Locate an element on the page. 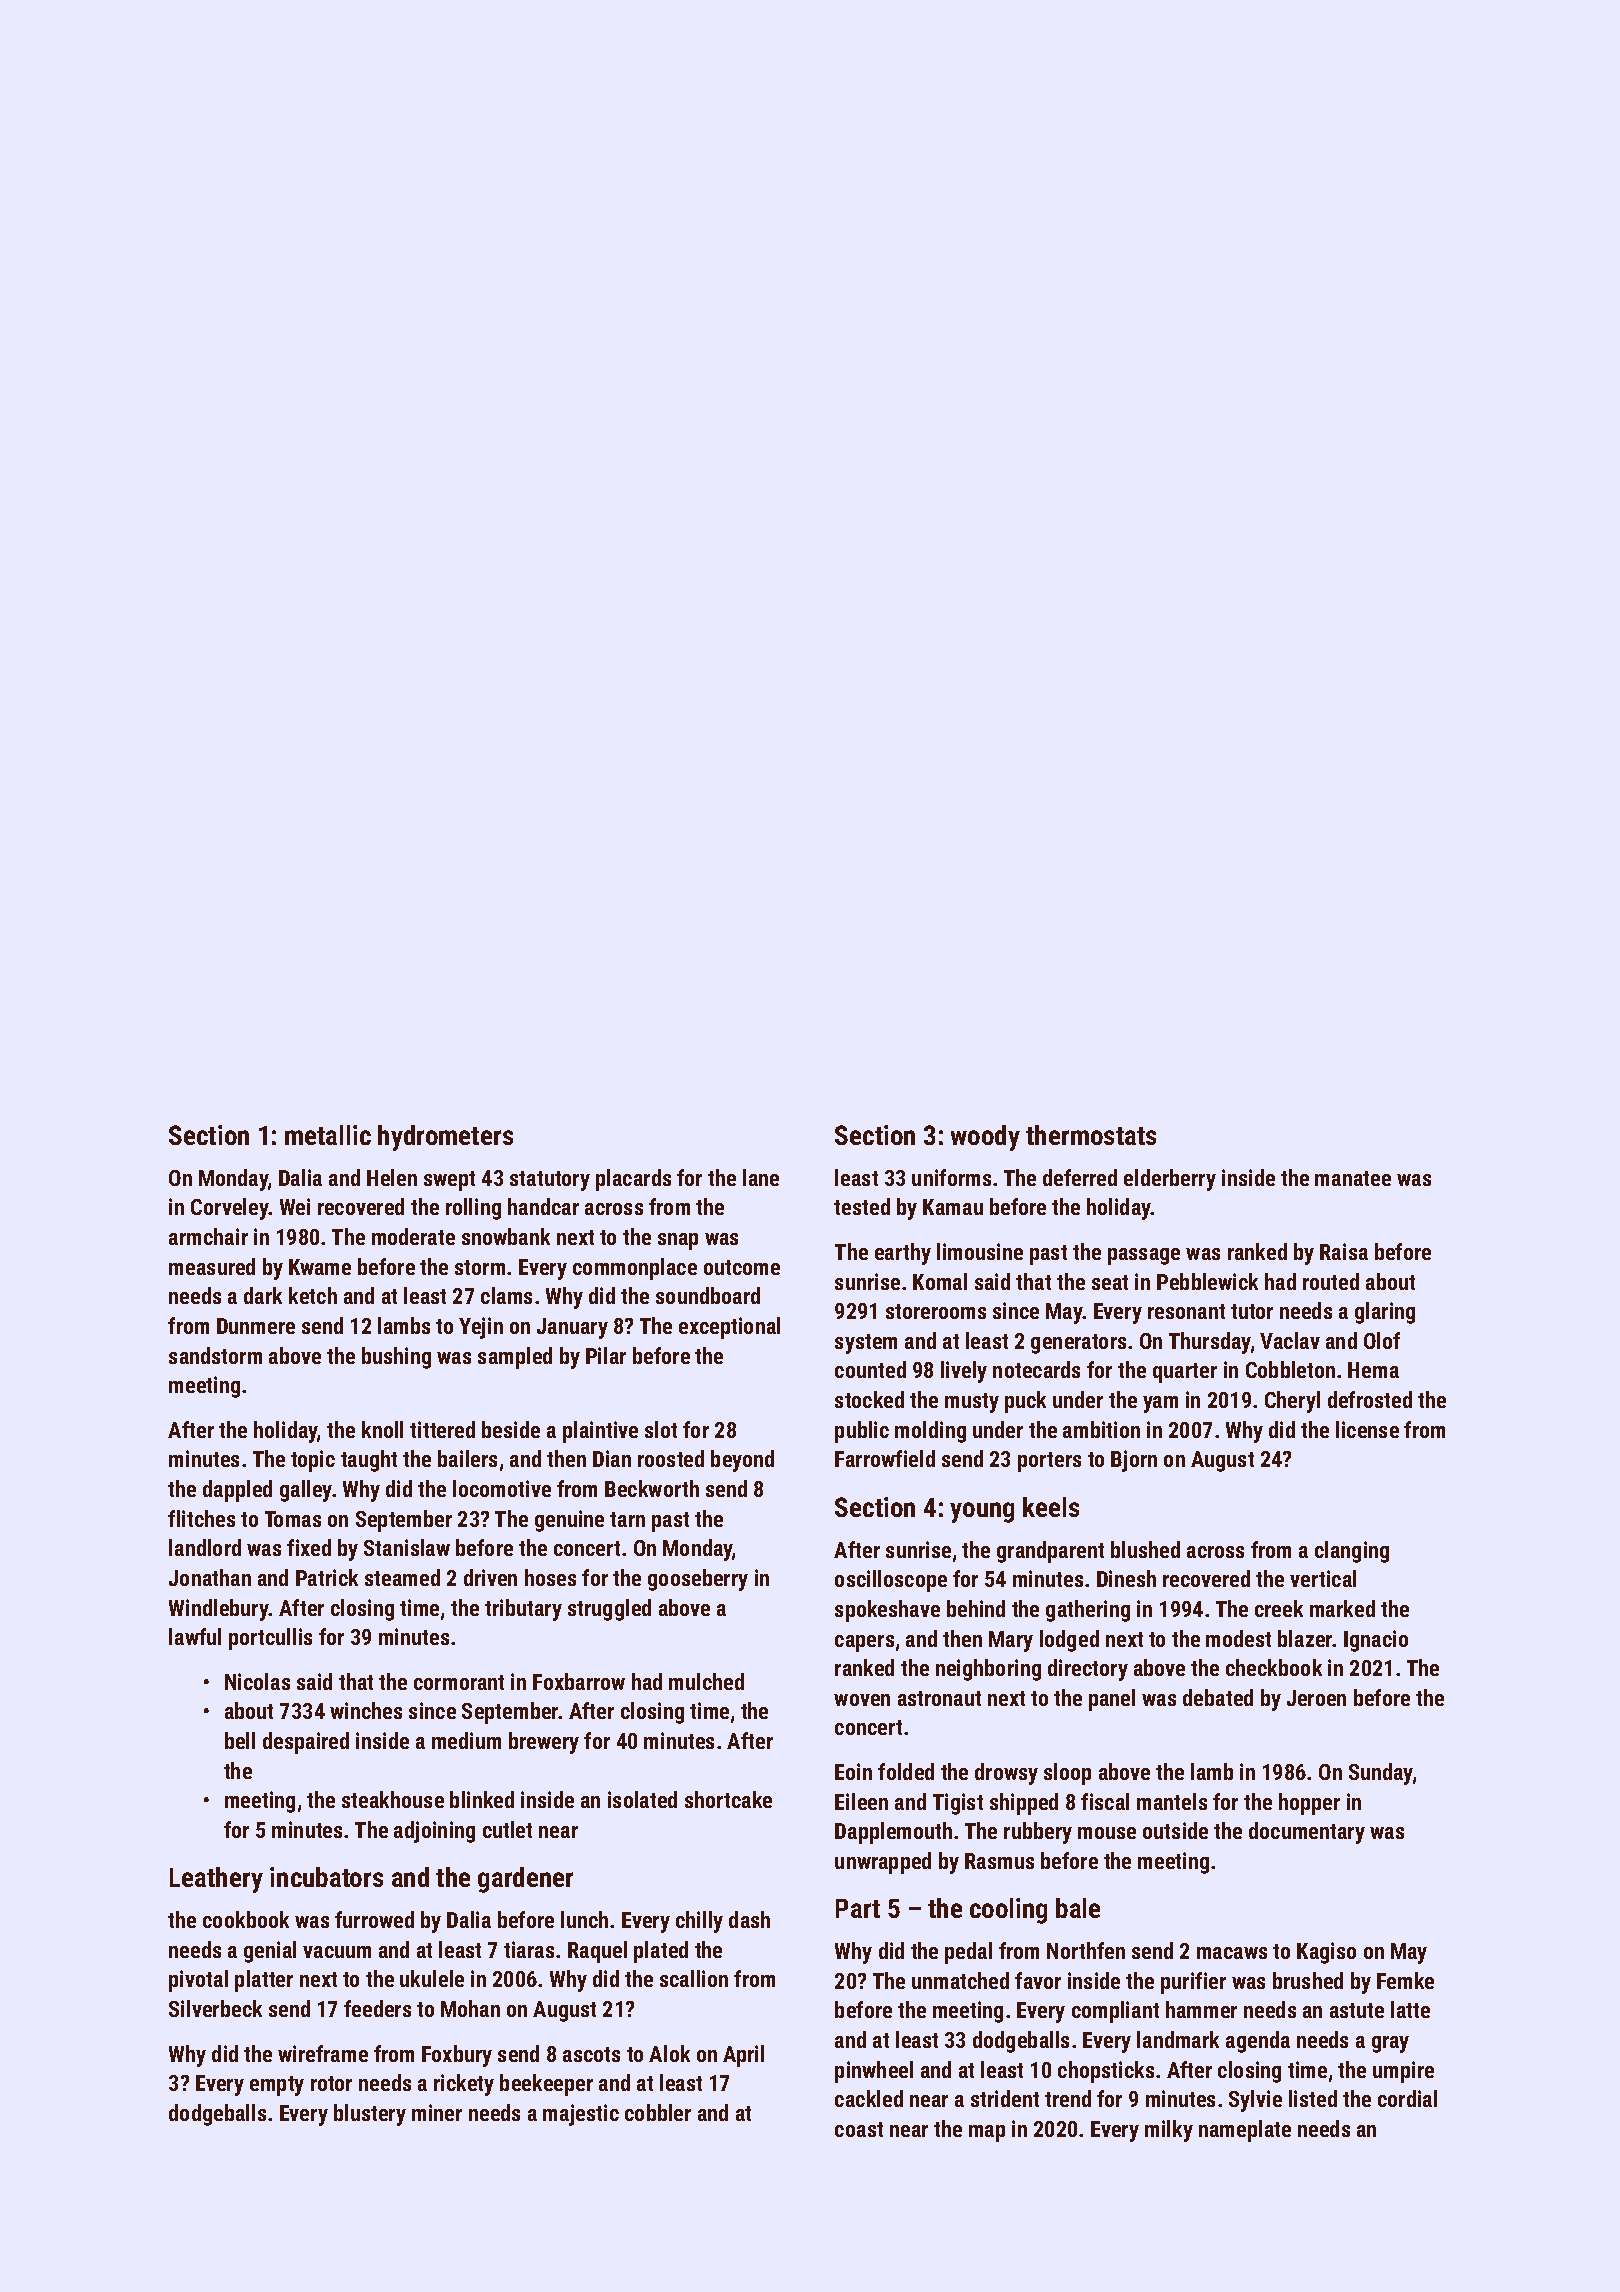  taught is located at coordinates (369, 1461).
